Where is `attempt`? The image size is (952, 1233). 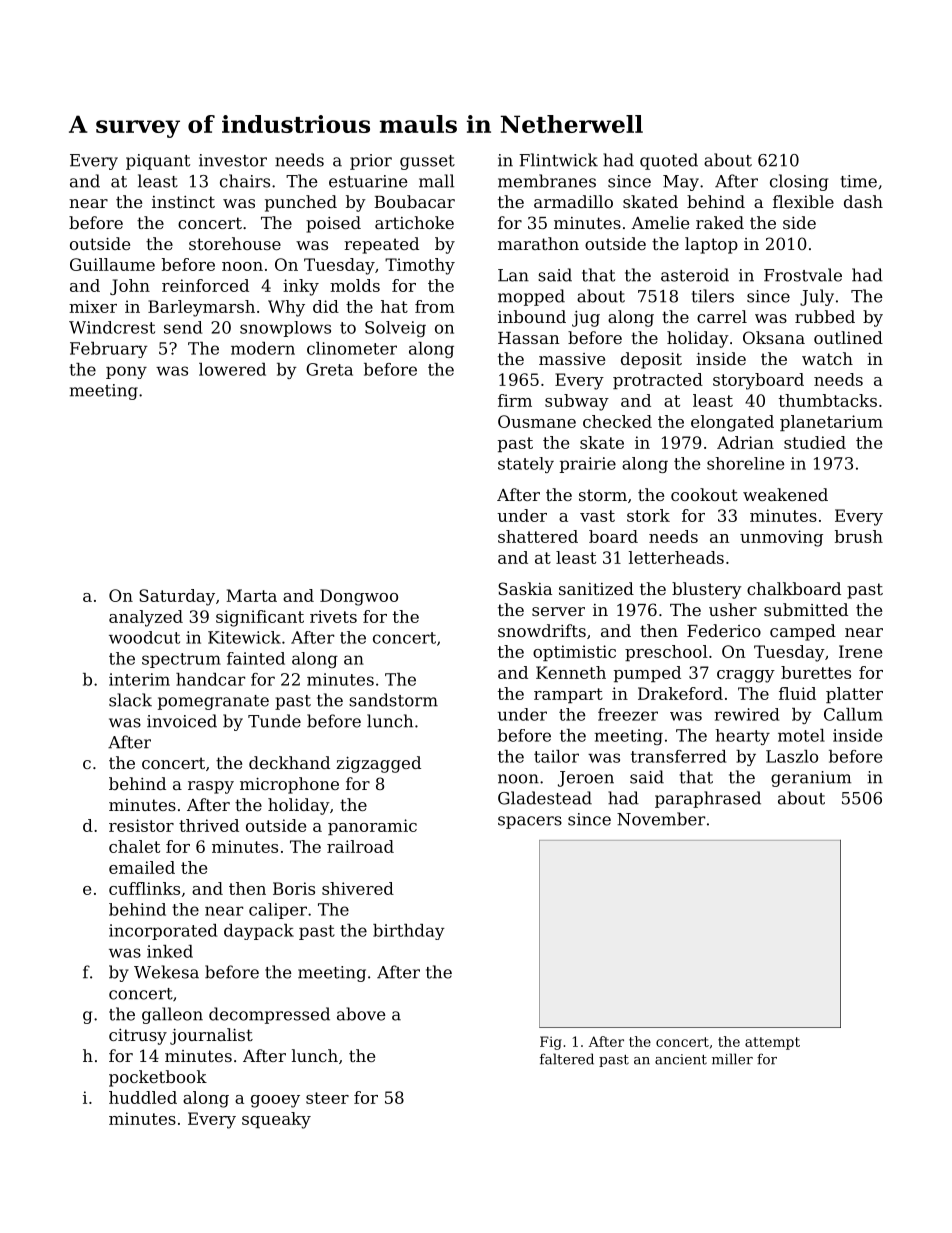 attempt is located at coordinates (772, 1043).
